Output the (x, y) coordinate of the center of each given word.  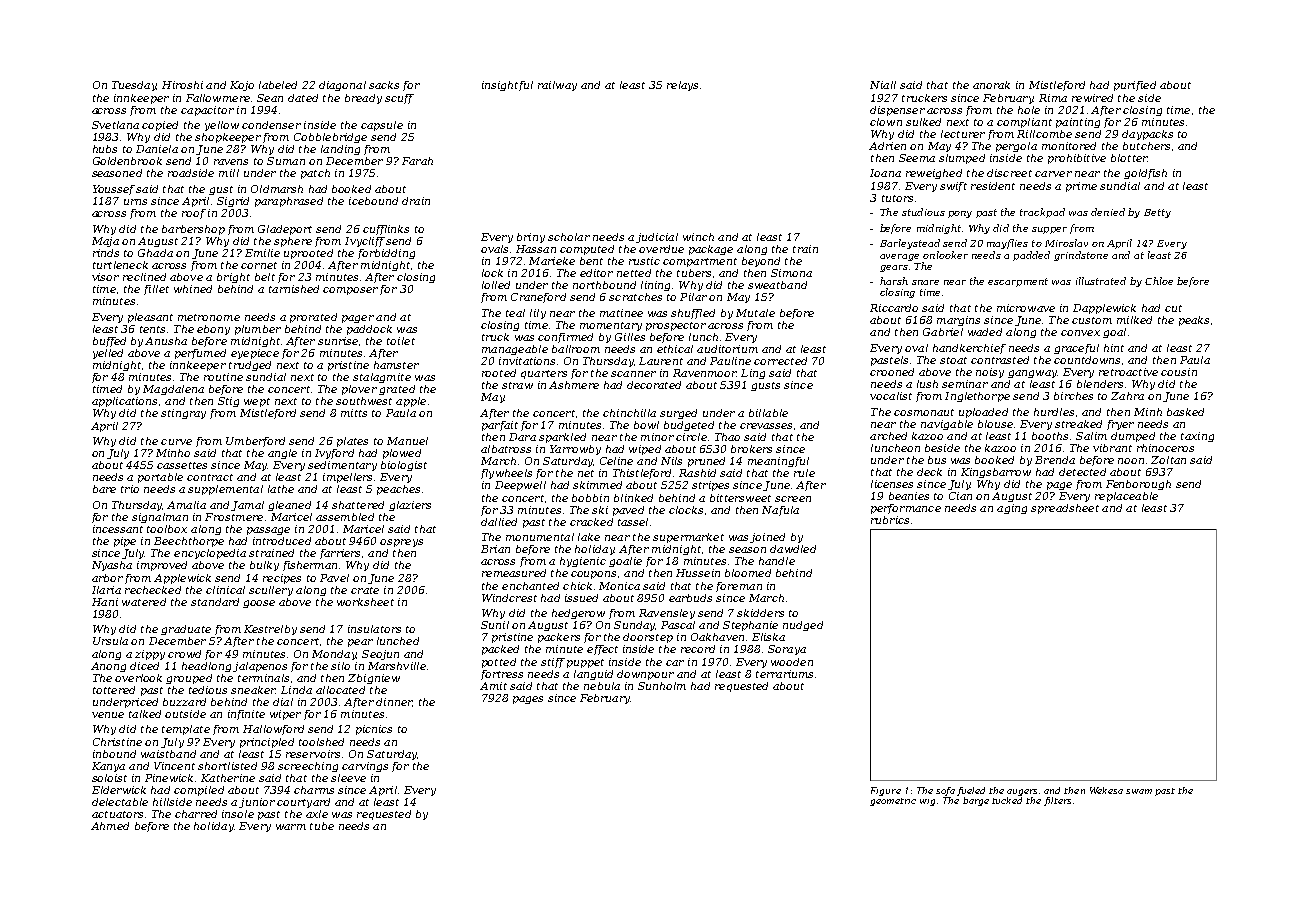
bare (104, 489)
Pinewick (169, 778)
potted (499, 663)
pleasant (150, 318)
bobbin (590, 498)
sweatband (777, 285)
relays (682, 86)
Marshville (397, 666)
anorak (991, 85)
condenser (271, 125)
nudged (803, 626)
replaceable (1126, 497)
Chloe (1159, 281)
